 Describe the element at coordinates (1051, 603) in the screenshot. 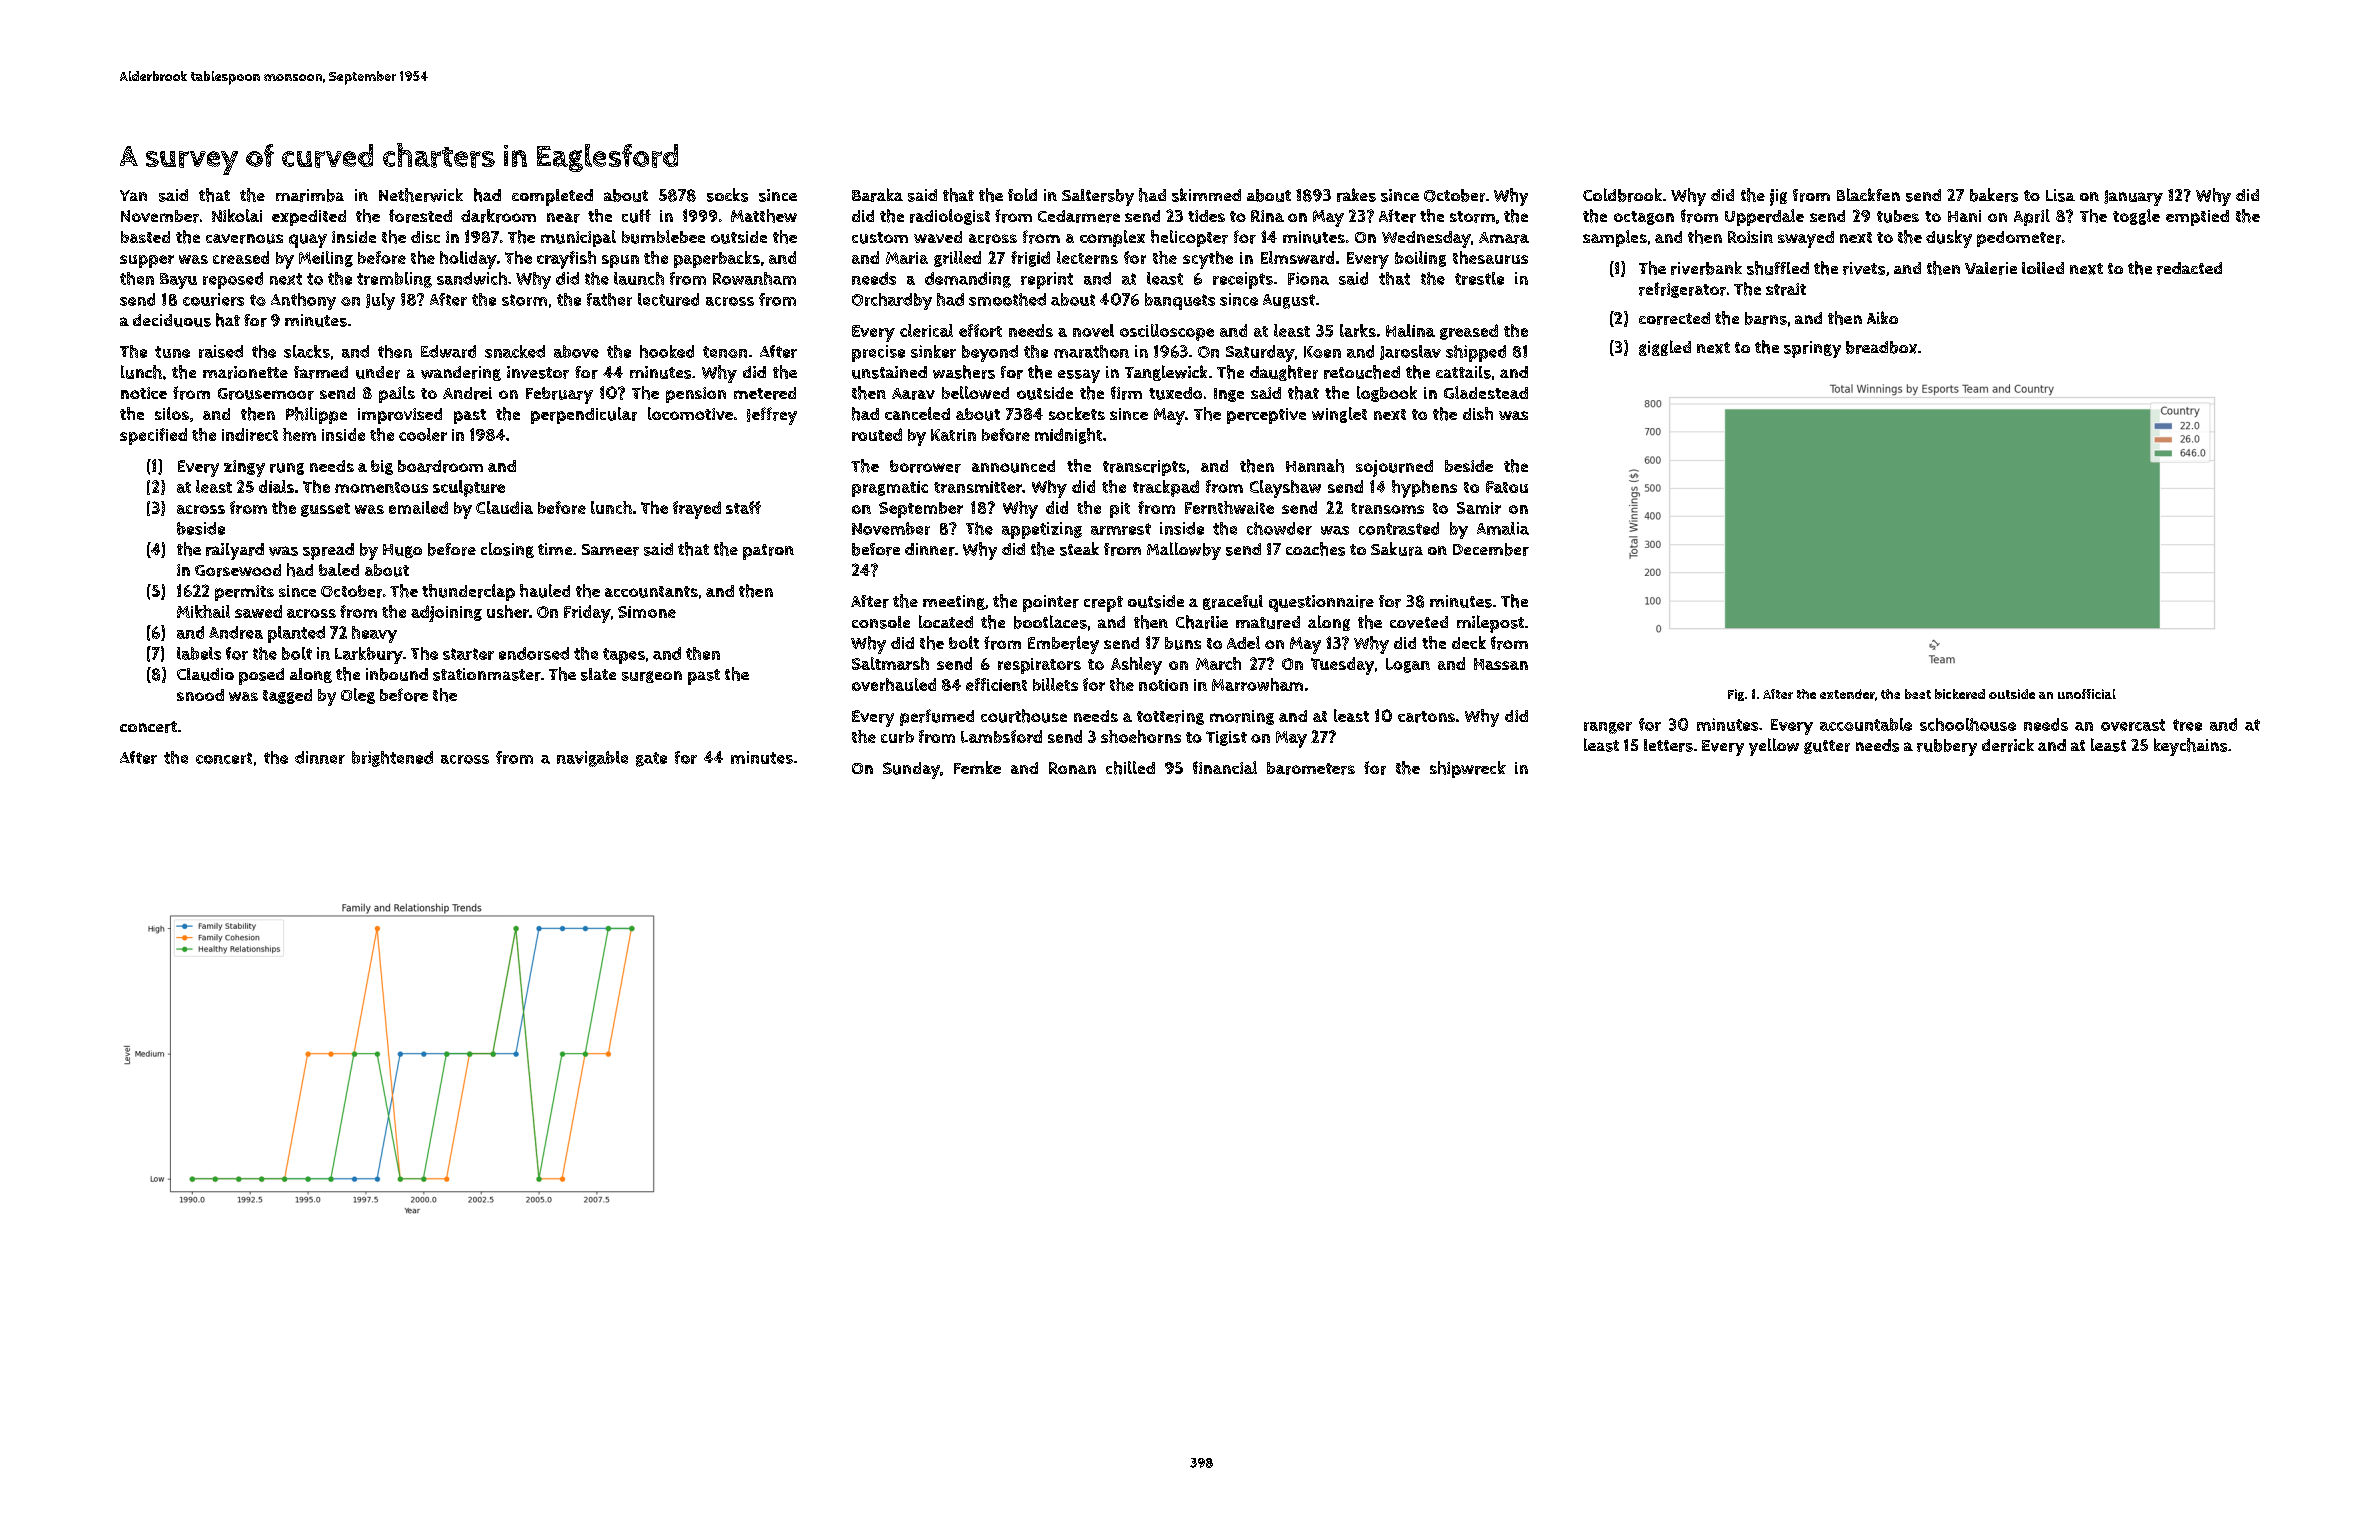

I see `pointer` at that location.
